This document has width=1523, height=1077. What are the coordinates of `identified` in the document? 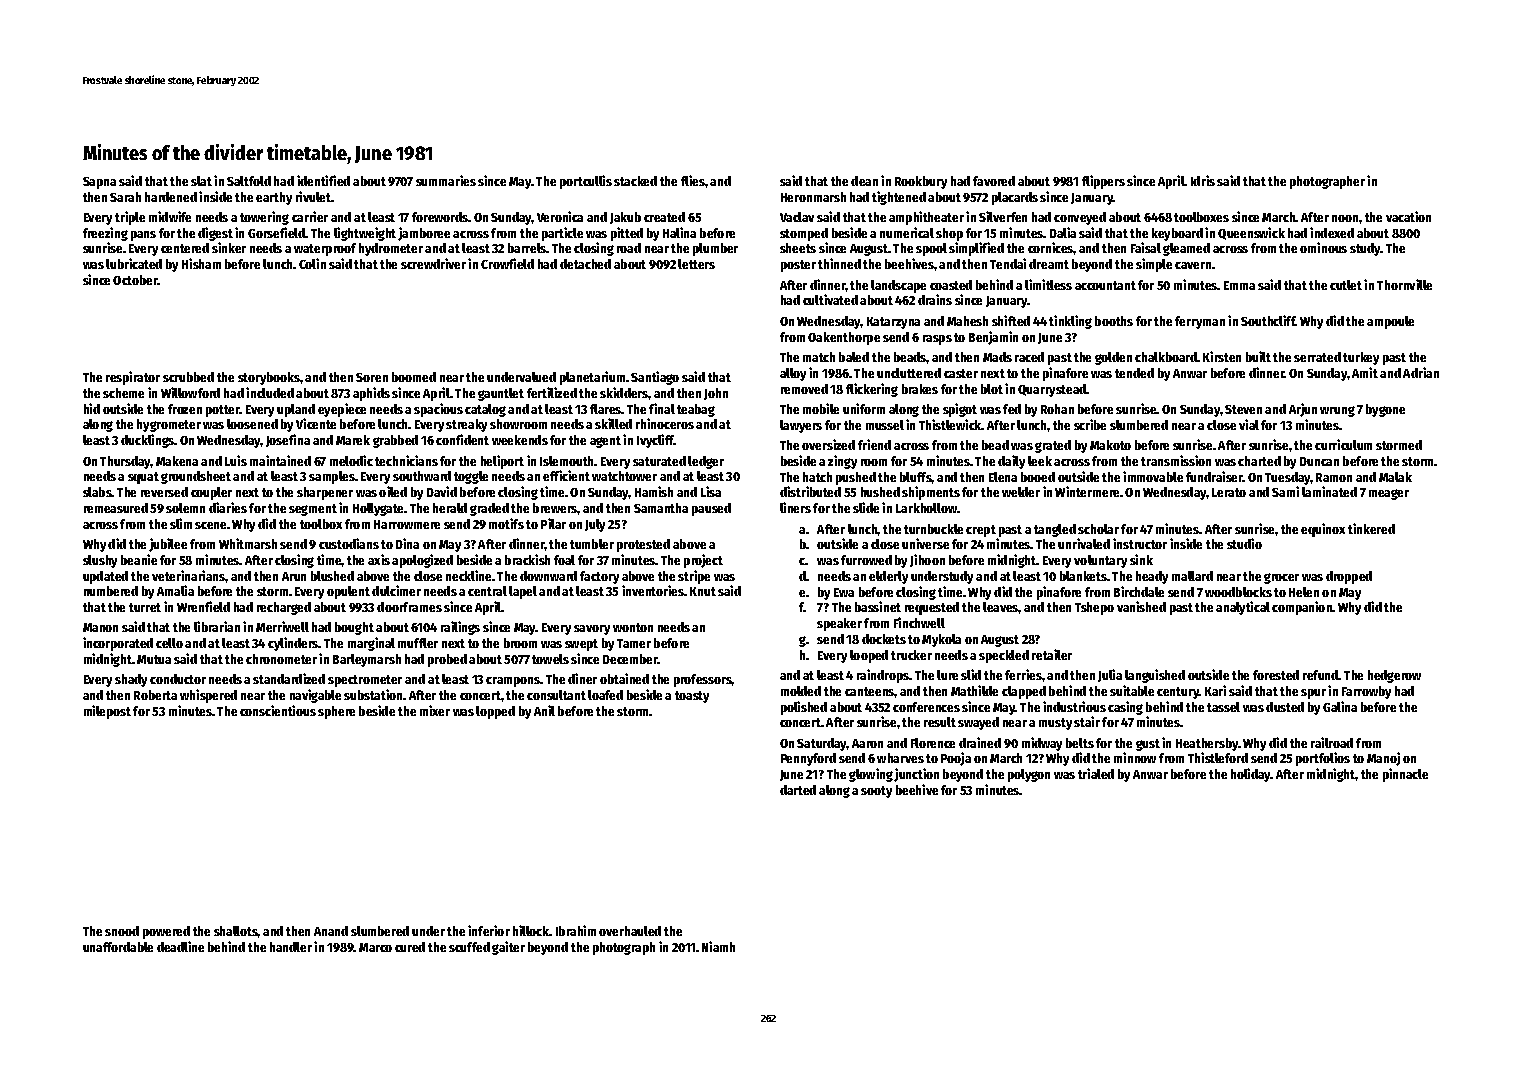 It's located at (323, 180).
